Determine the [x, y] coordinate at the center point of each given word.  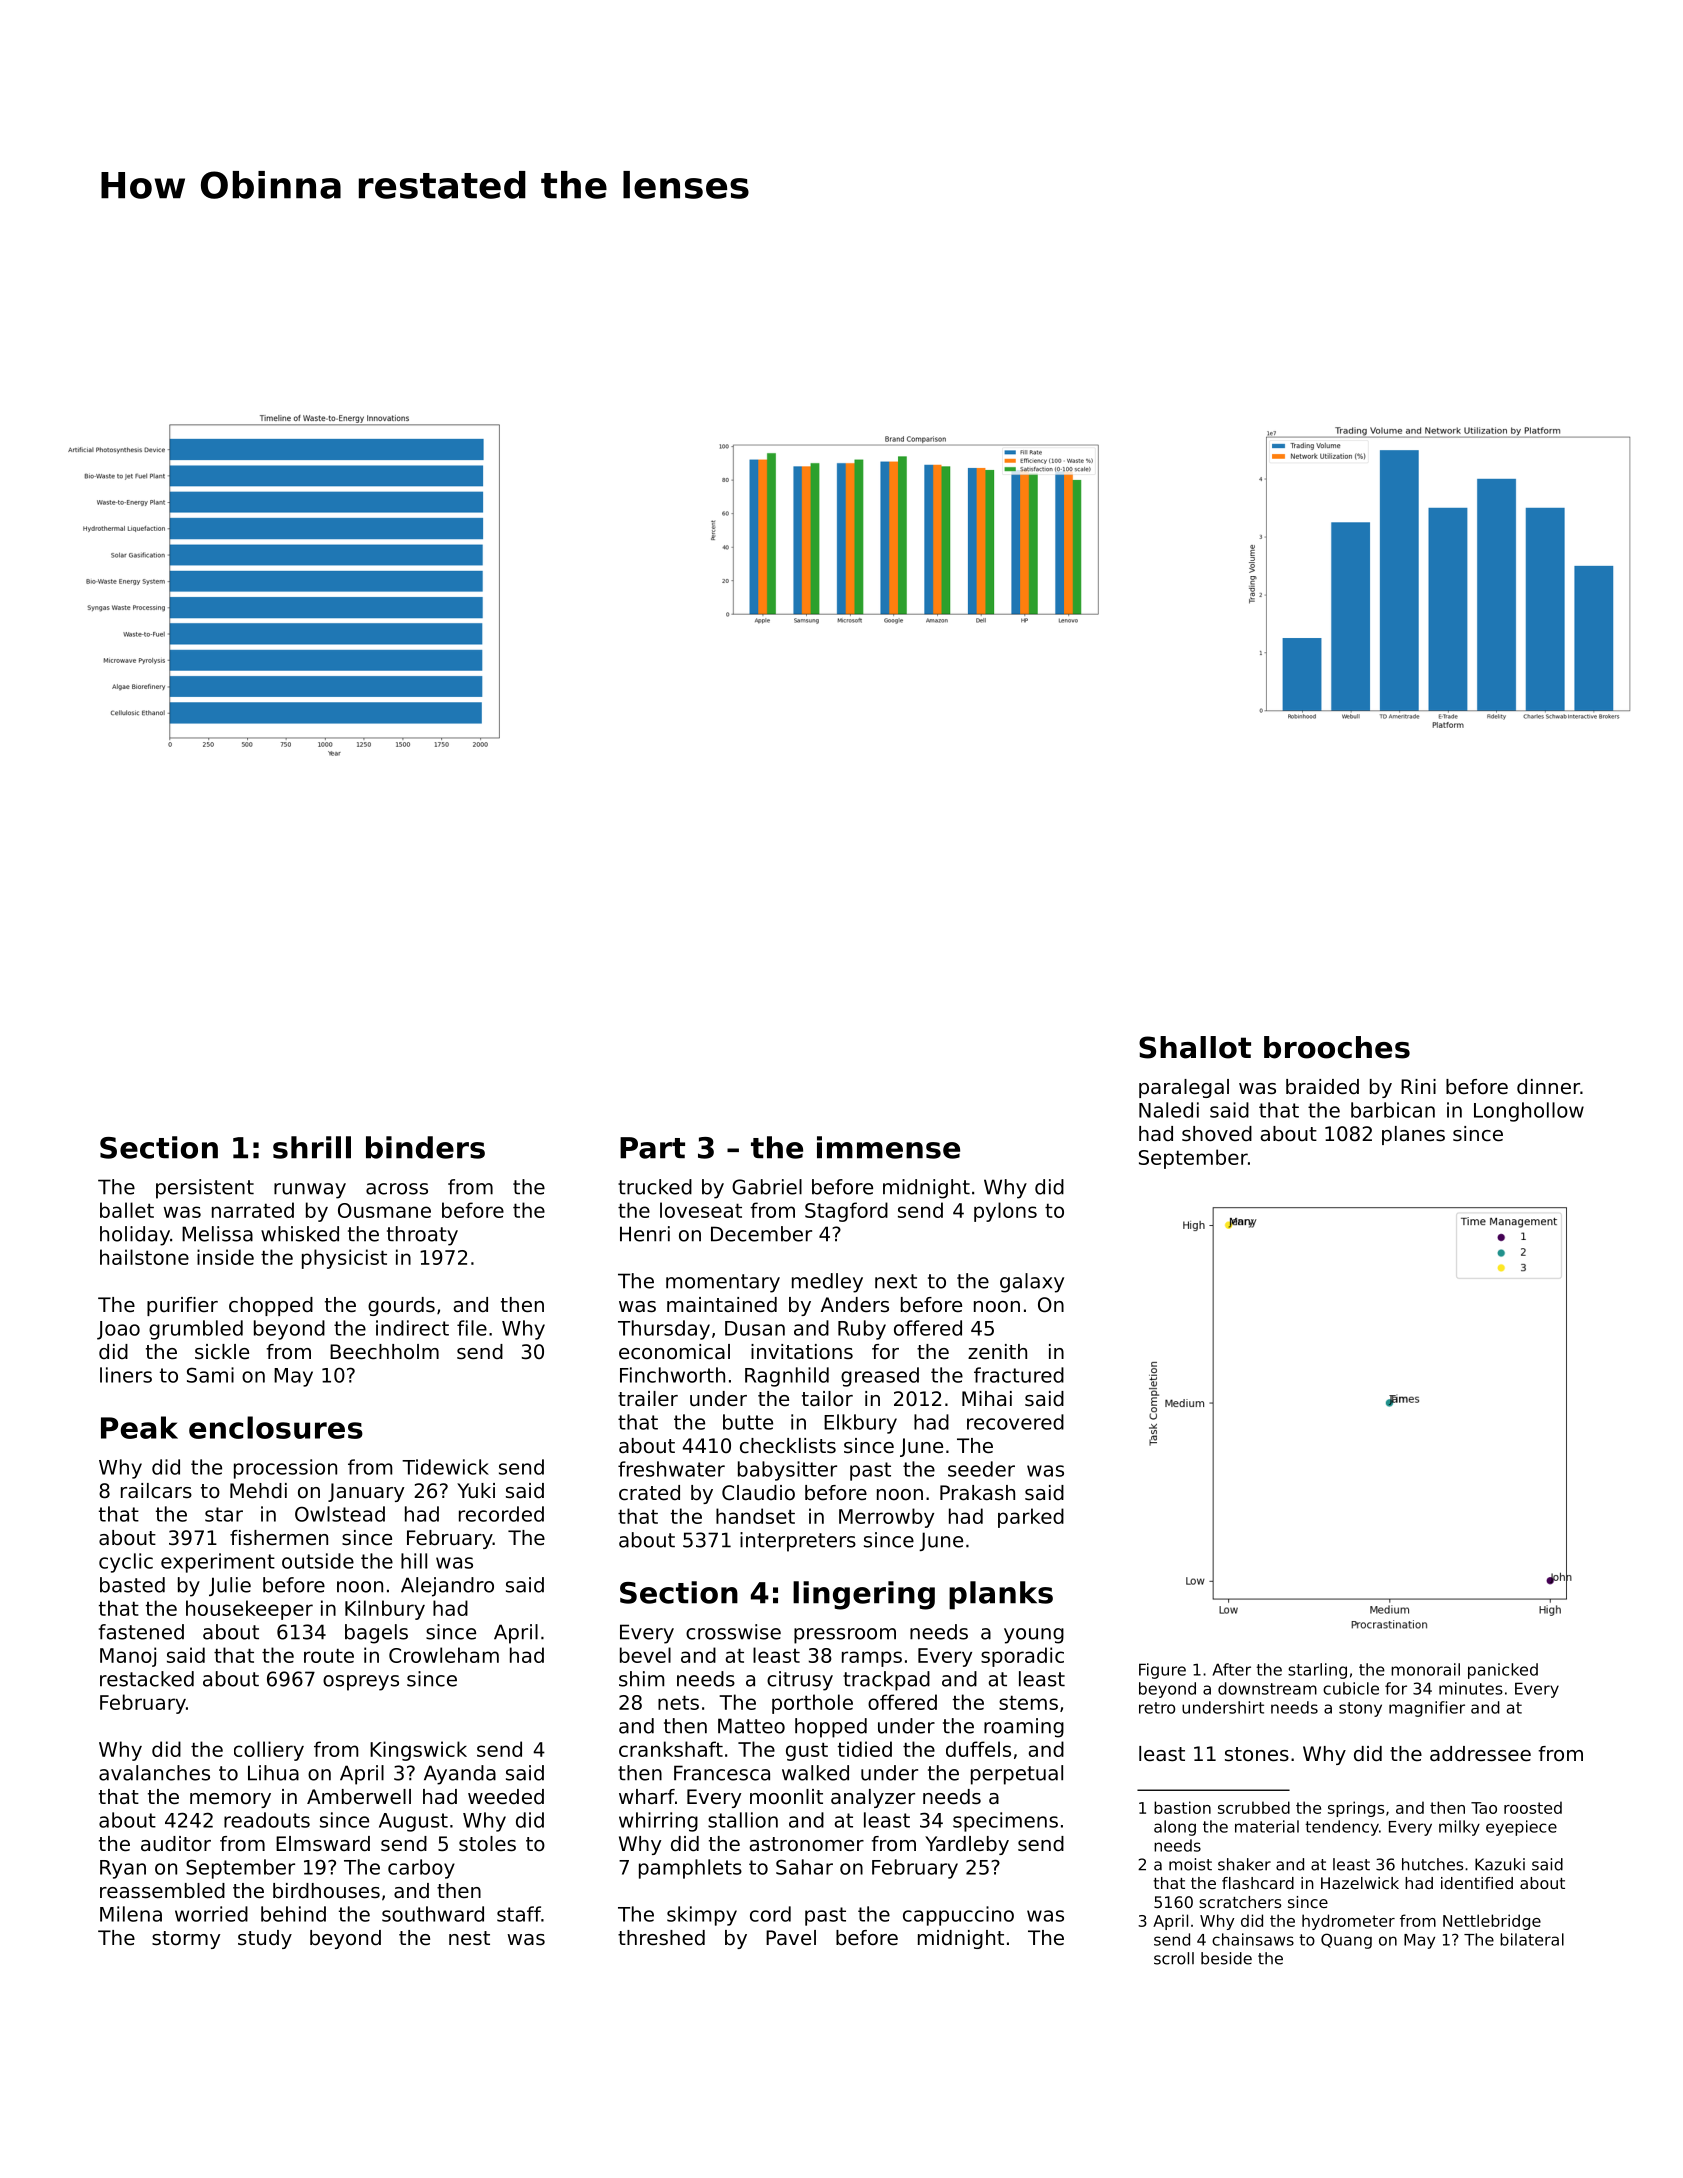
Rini [1418, 1086]
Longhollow [1529, 1112]
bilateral [1532, 1939]
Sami [210, 1375]
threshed [661, 1938]
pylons [1005, 1212]
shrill [312, 1147]
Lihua [273, 1773]
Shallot [1195, 1047]
